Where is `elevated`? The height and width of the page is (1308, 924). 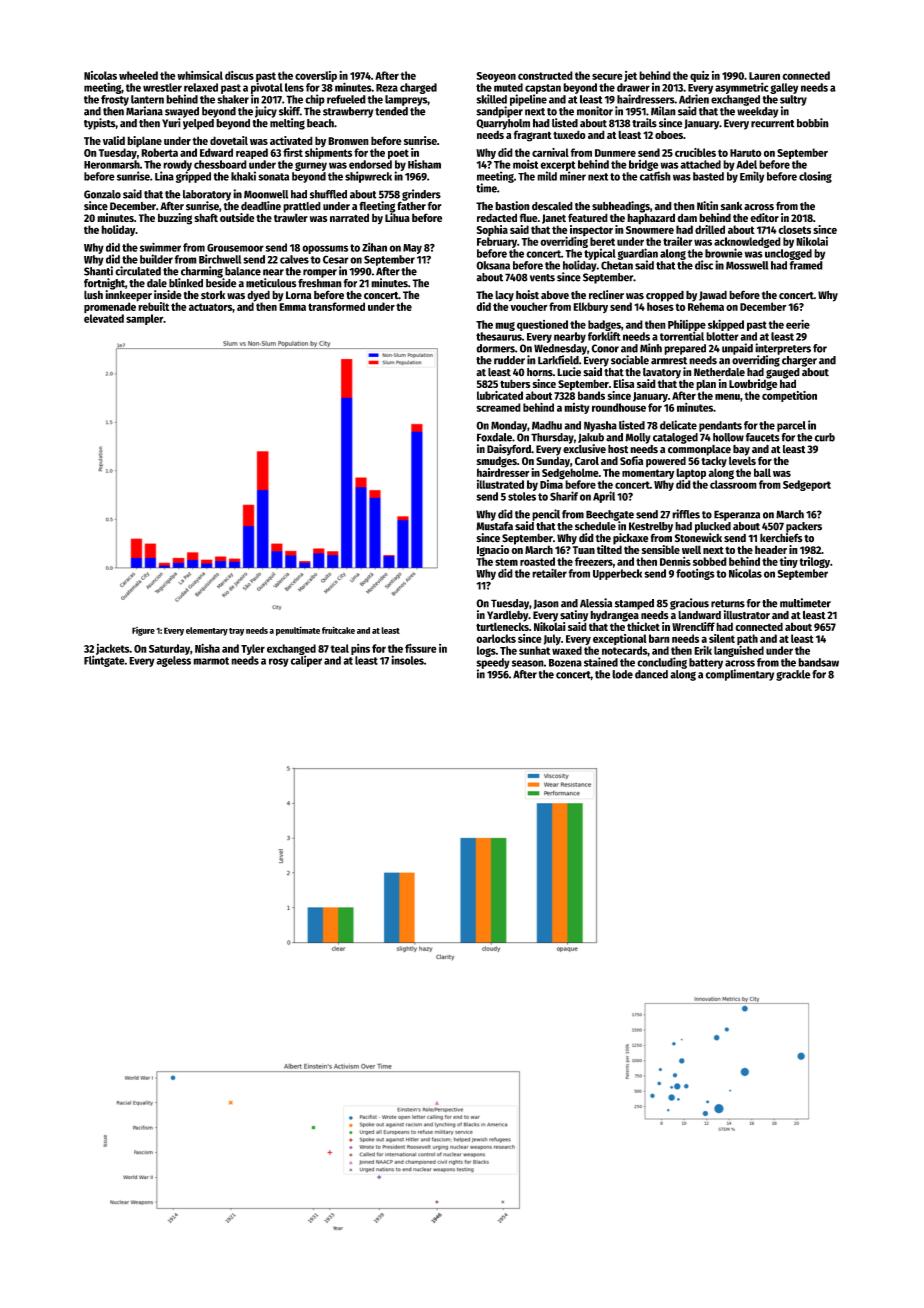
elevated is located at coordinates (104, 318).
